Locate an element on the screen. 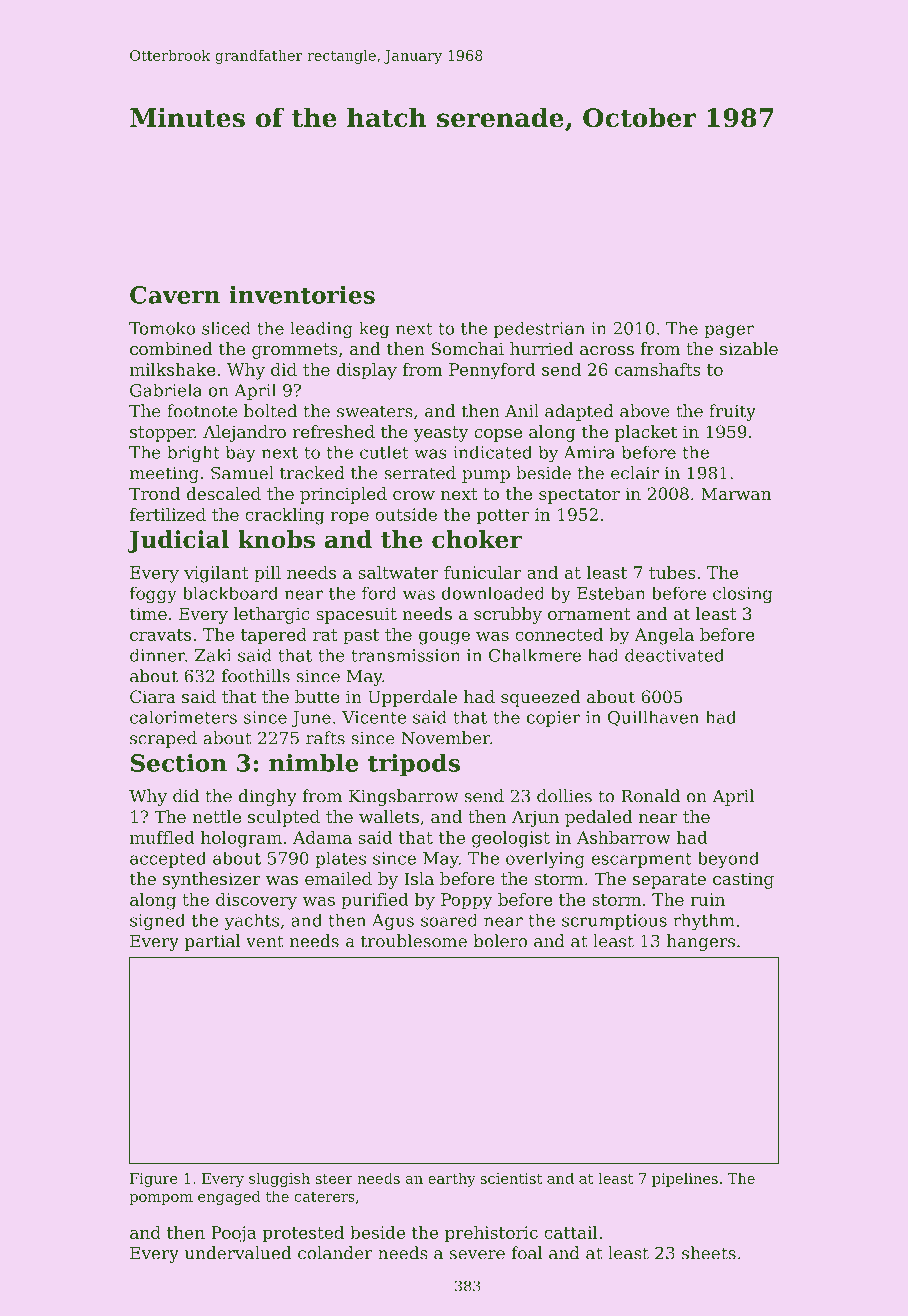 This screenshot has width=908, height=1316. pipelines is located at coordinates (685, 1179).
